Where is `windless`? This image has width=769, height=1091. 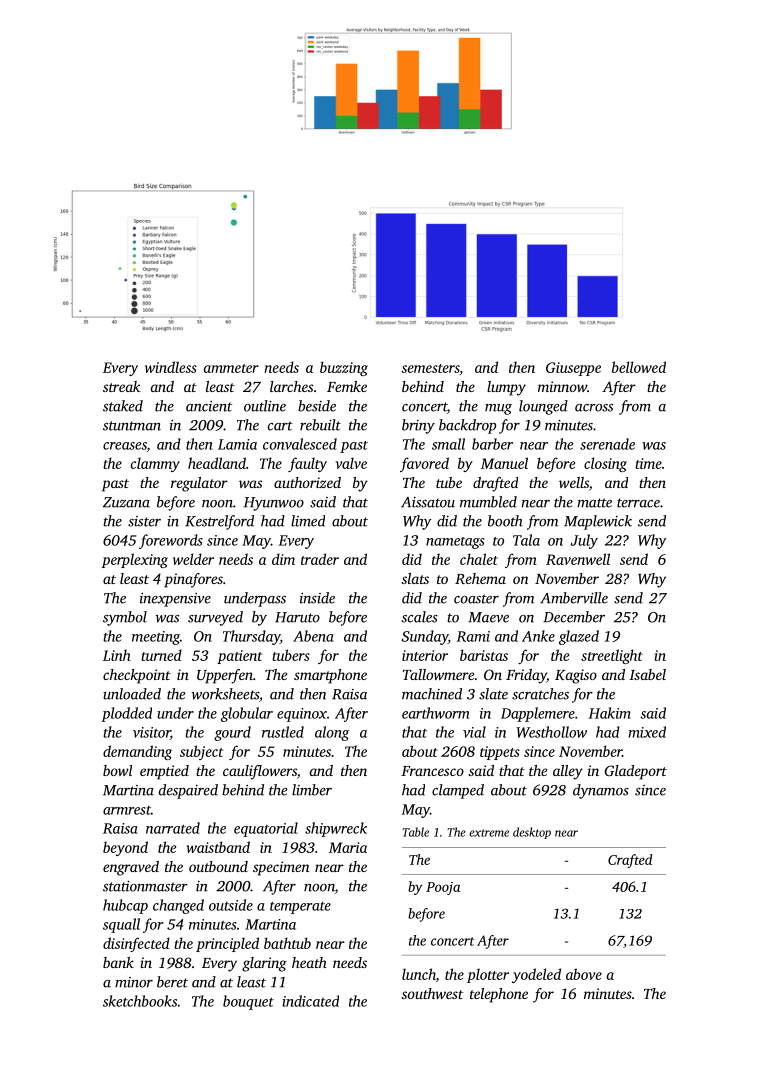
windless is located at coordinates (171, 367).
